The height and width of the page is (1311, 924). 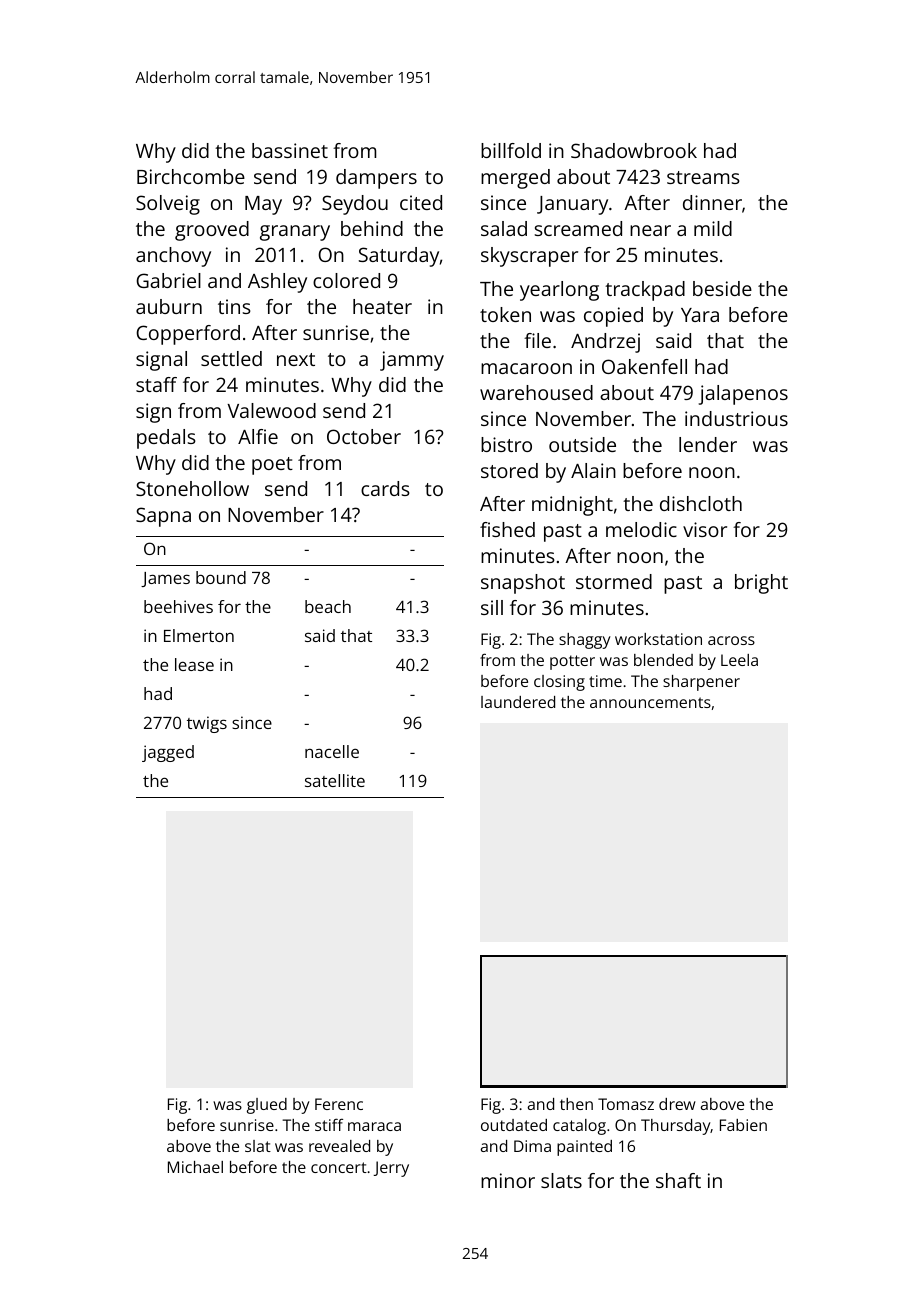 What do you see at coordinates (703, 177) in the page?
I see `streams` at bounding box center [703, 177].
